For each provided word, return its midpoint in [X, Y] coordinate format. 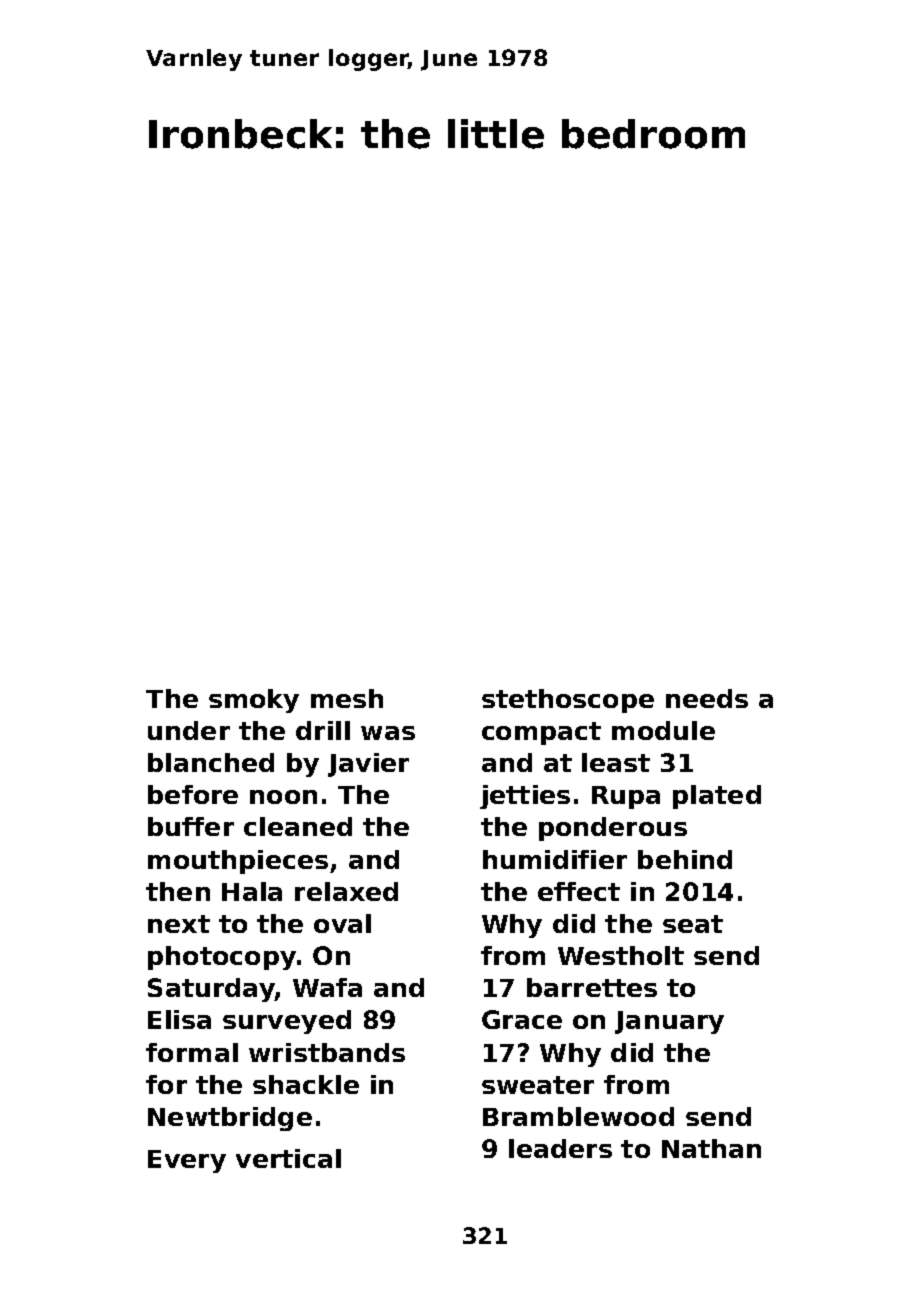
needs [707, 698]
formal [192, 1052]
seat [693, 924]
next [179, 924]
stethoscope [568, 701]
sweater [538, 1085]
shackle [306, 1084]
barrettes [592, 987]
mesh [347, 698]
